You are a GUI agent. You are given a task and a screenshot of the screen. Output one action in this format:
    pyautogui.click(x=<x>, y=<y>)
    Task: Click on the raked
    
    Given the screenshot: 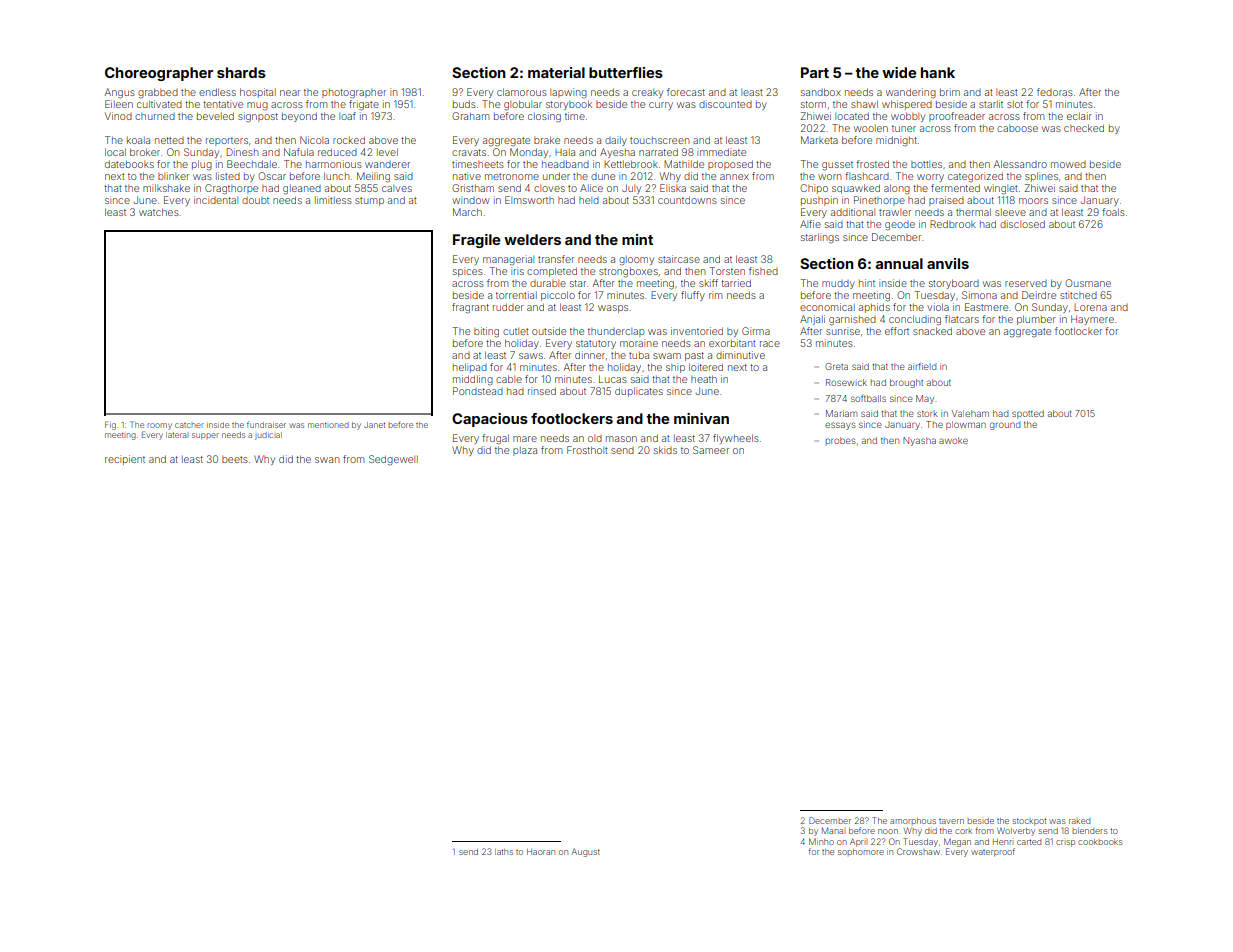 What is the action you would take?
    pyautogui.click(x=1079, y=821)
